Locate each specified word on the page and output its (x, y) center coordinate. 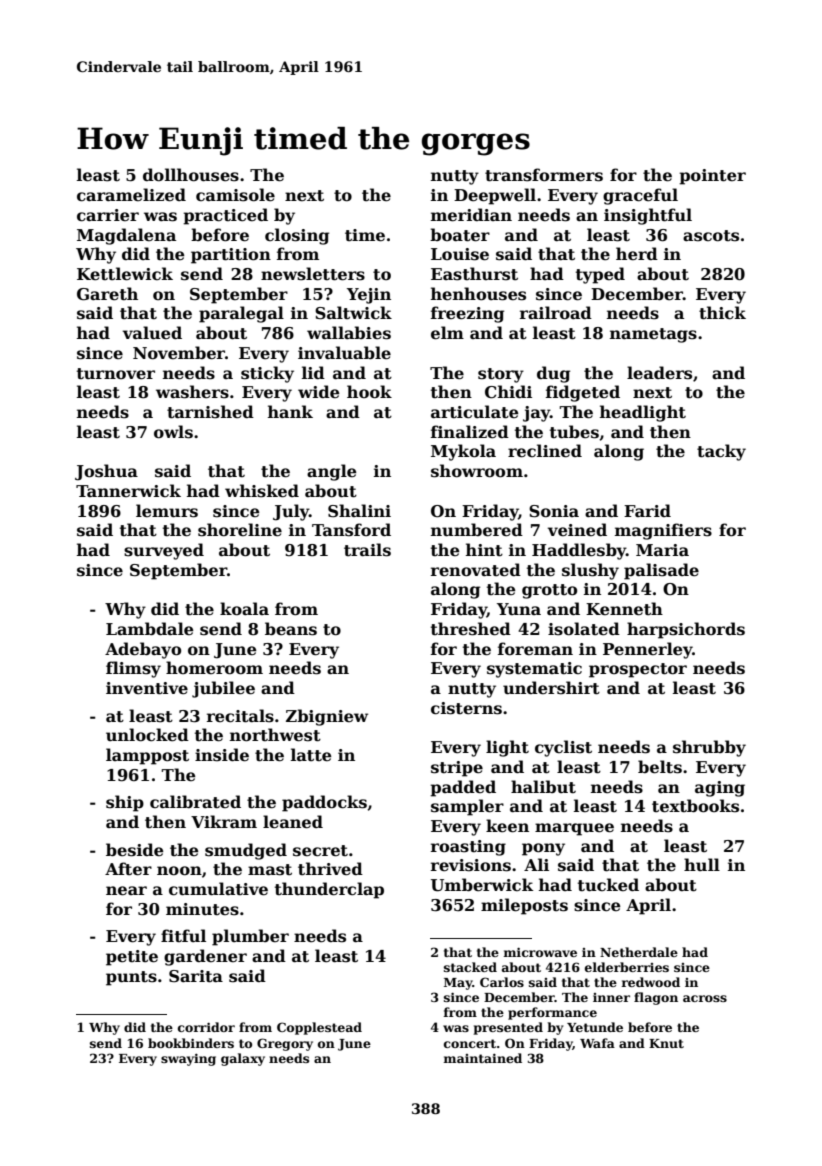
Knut (666, 1043)
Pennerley (647, 650)
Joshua (106, 472)
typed (600, 275)
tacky (721, 452)
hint (484, 550)
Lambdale (149, 629)
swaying (188, 1059)
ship (125, 803)
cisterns (466, 708)
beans (291, 629)
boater (460, 235)
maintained (482, 1058)
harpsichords (686, 630)
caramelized (131, 195)
